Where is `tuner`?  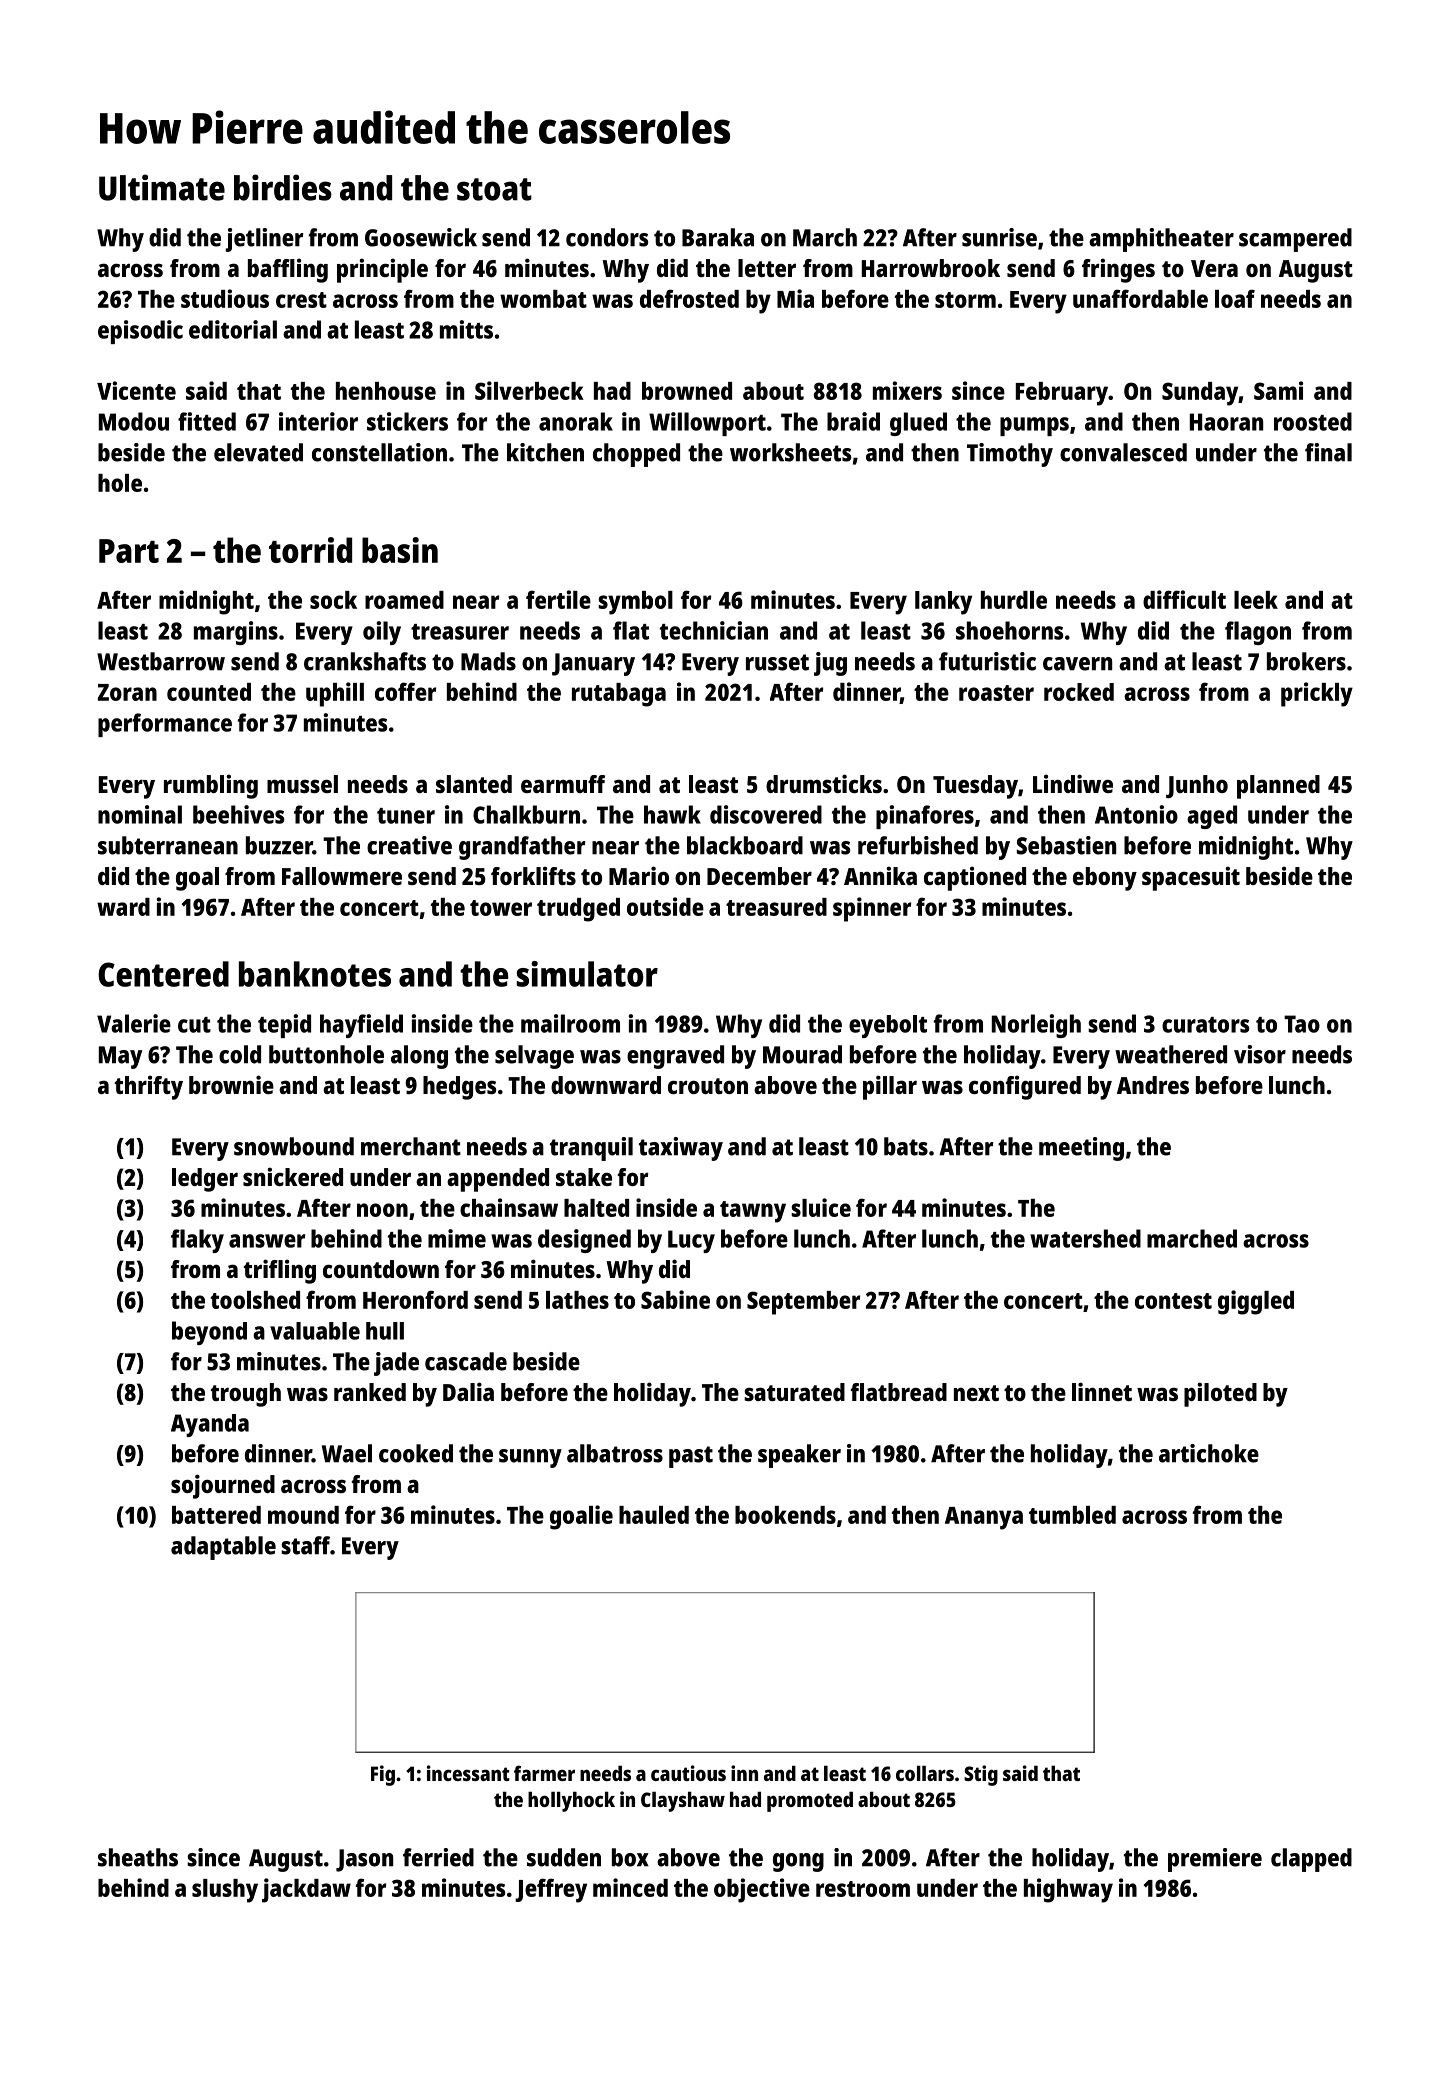 tuner is located at coordinates (406, 816).
